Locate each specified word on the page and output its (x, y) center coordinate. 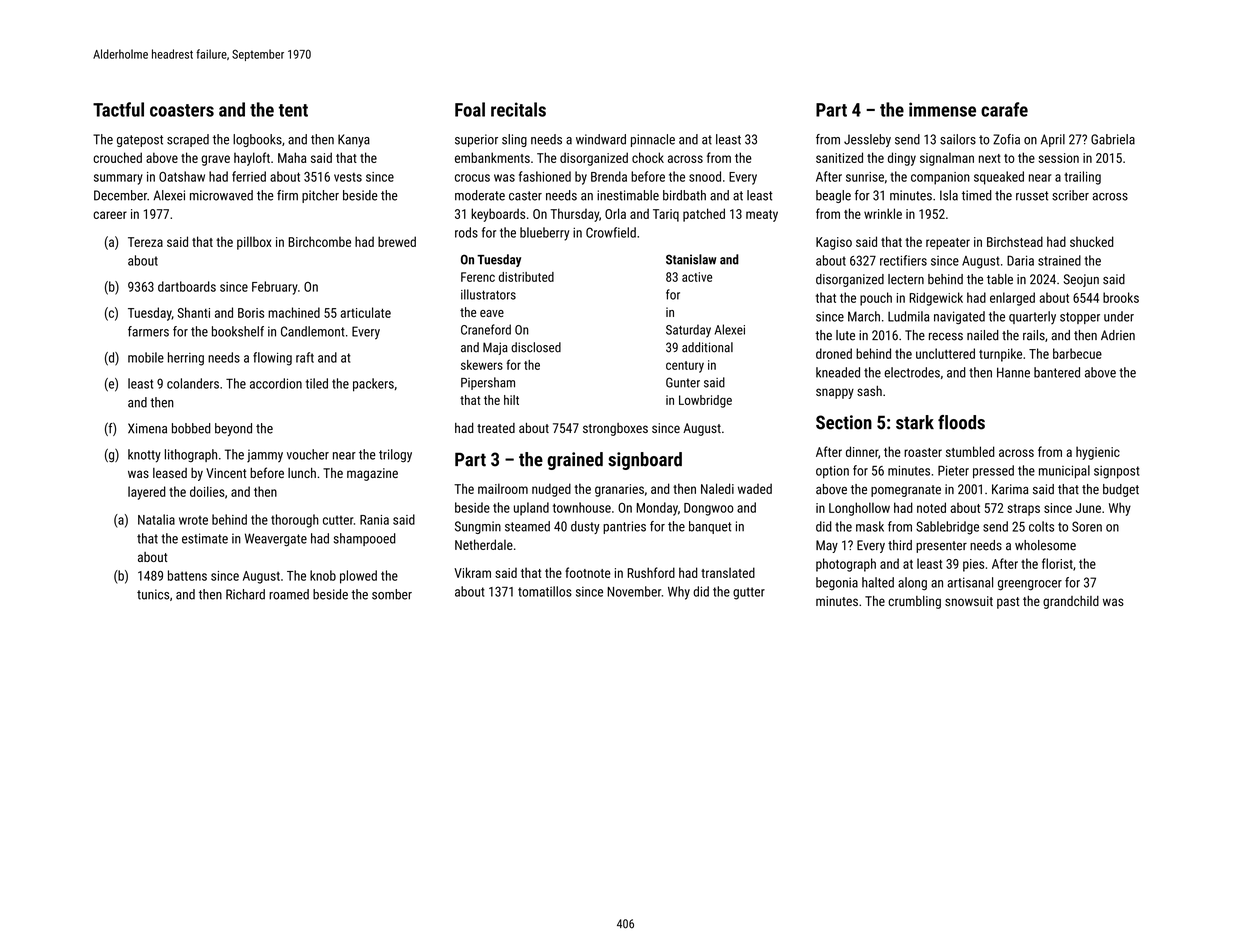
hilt (511, 400)
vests (348, 177)
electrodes (912, 372)
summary (118, 179)
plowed (358, 577)
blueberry (544, 234)
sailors (958, 139)
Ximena (147, 428)
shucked (1092, 241)
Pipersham (488, 383)
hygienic (1098, 453)
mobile (146, 357)
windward (601, 139)
